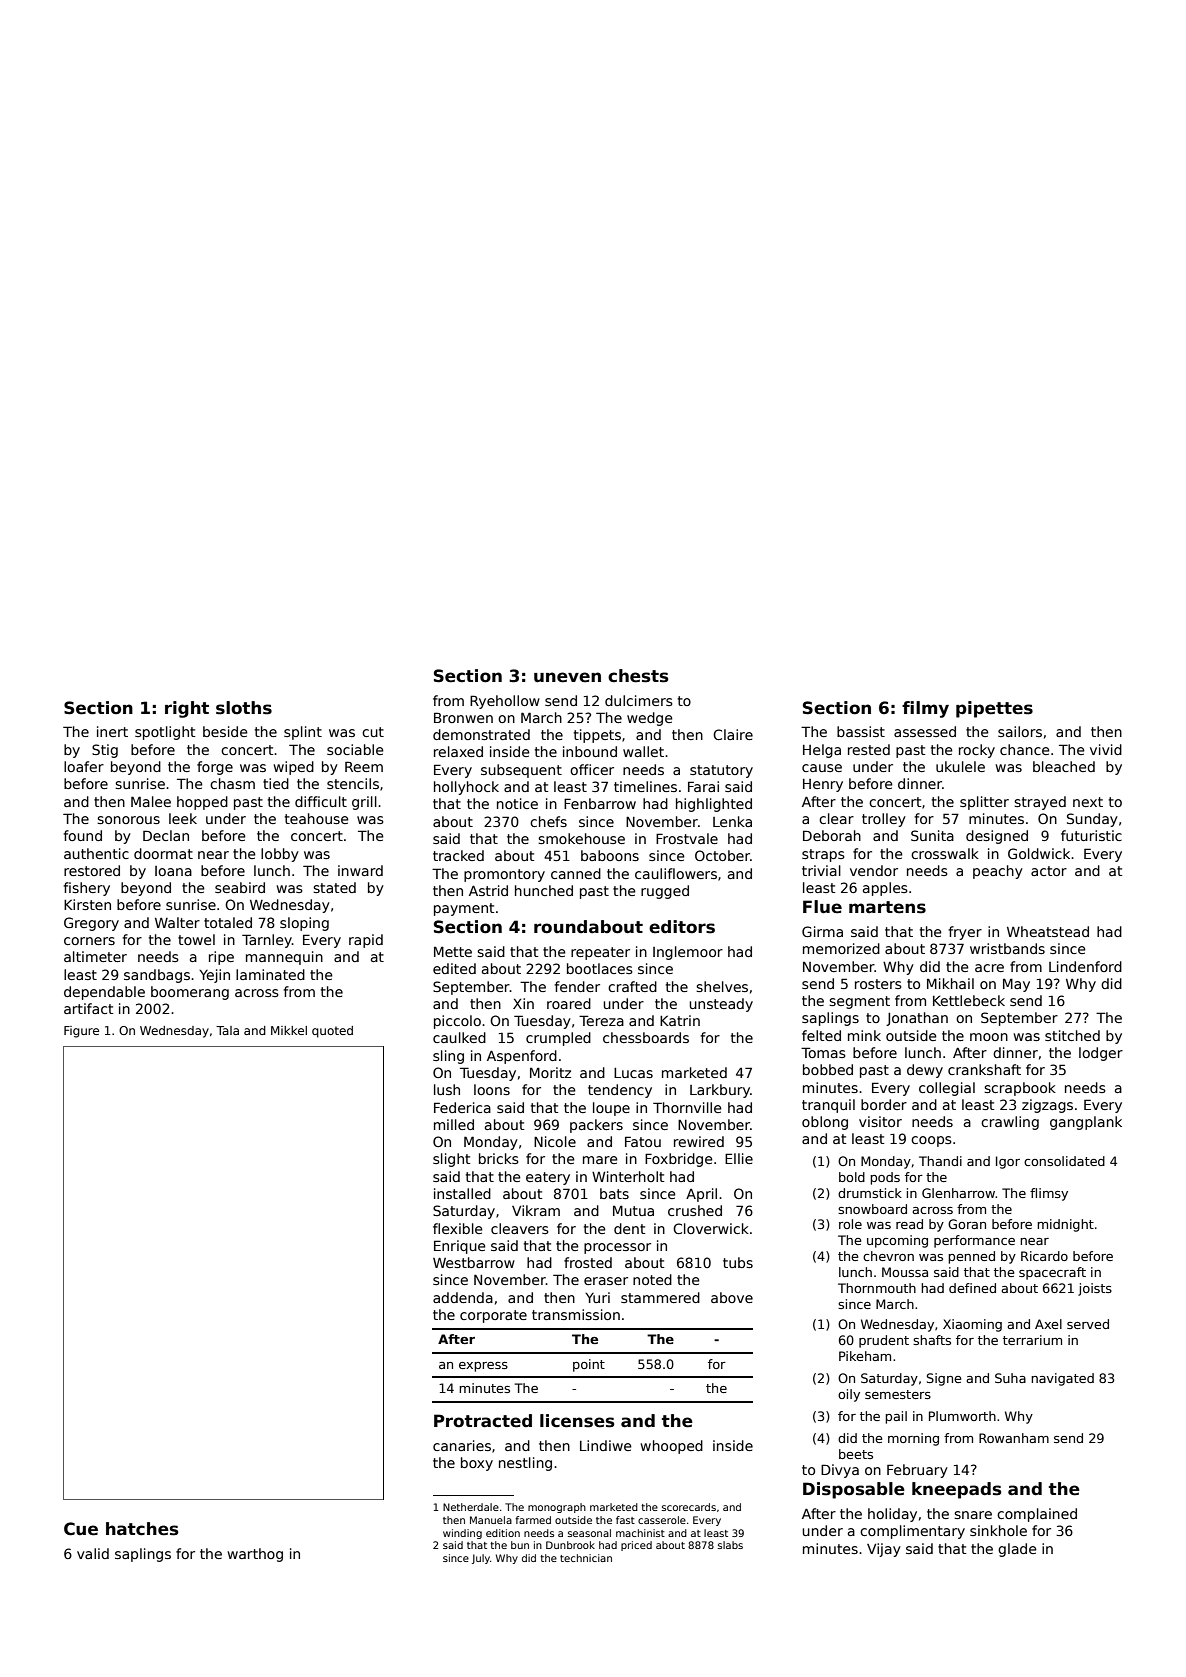  I want to click on quoted, so click(332, 1032).
